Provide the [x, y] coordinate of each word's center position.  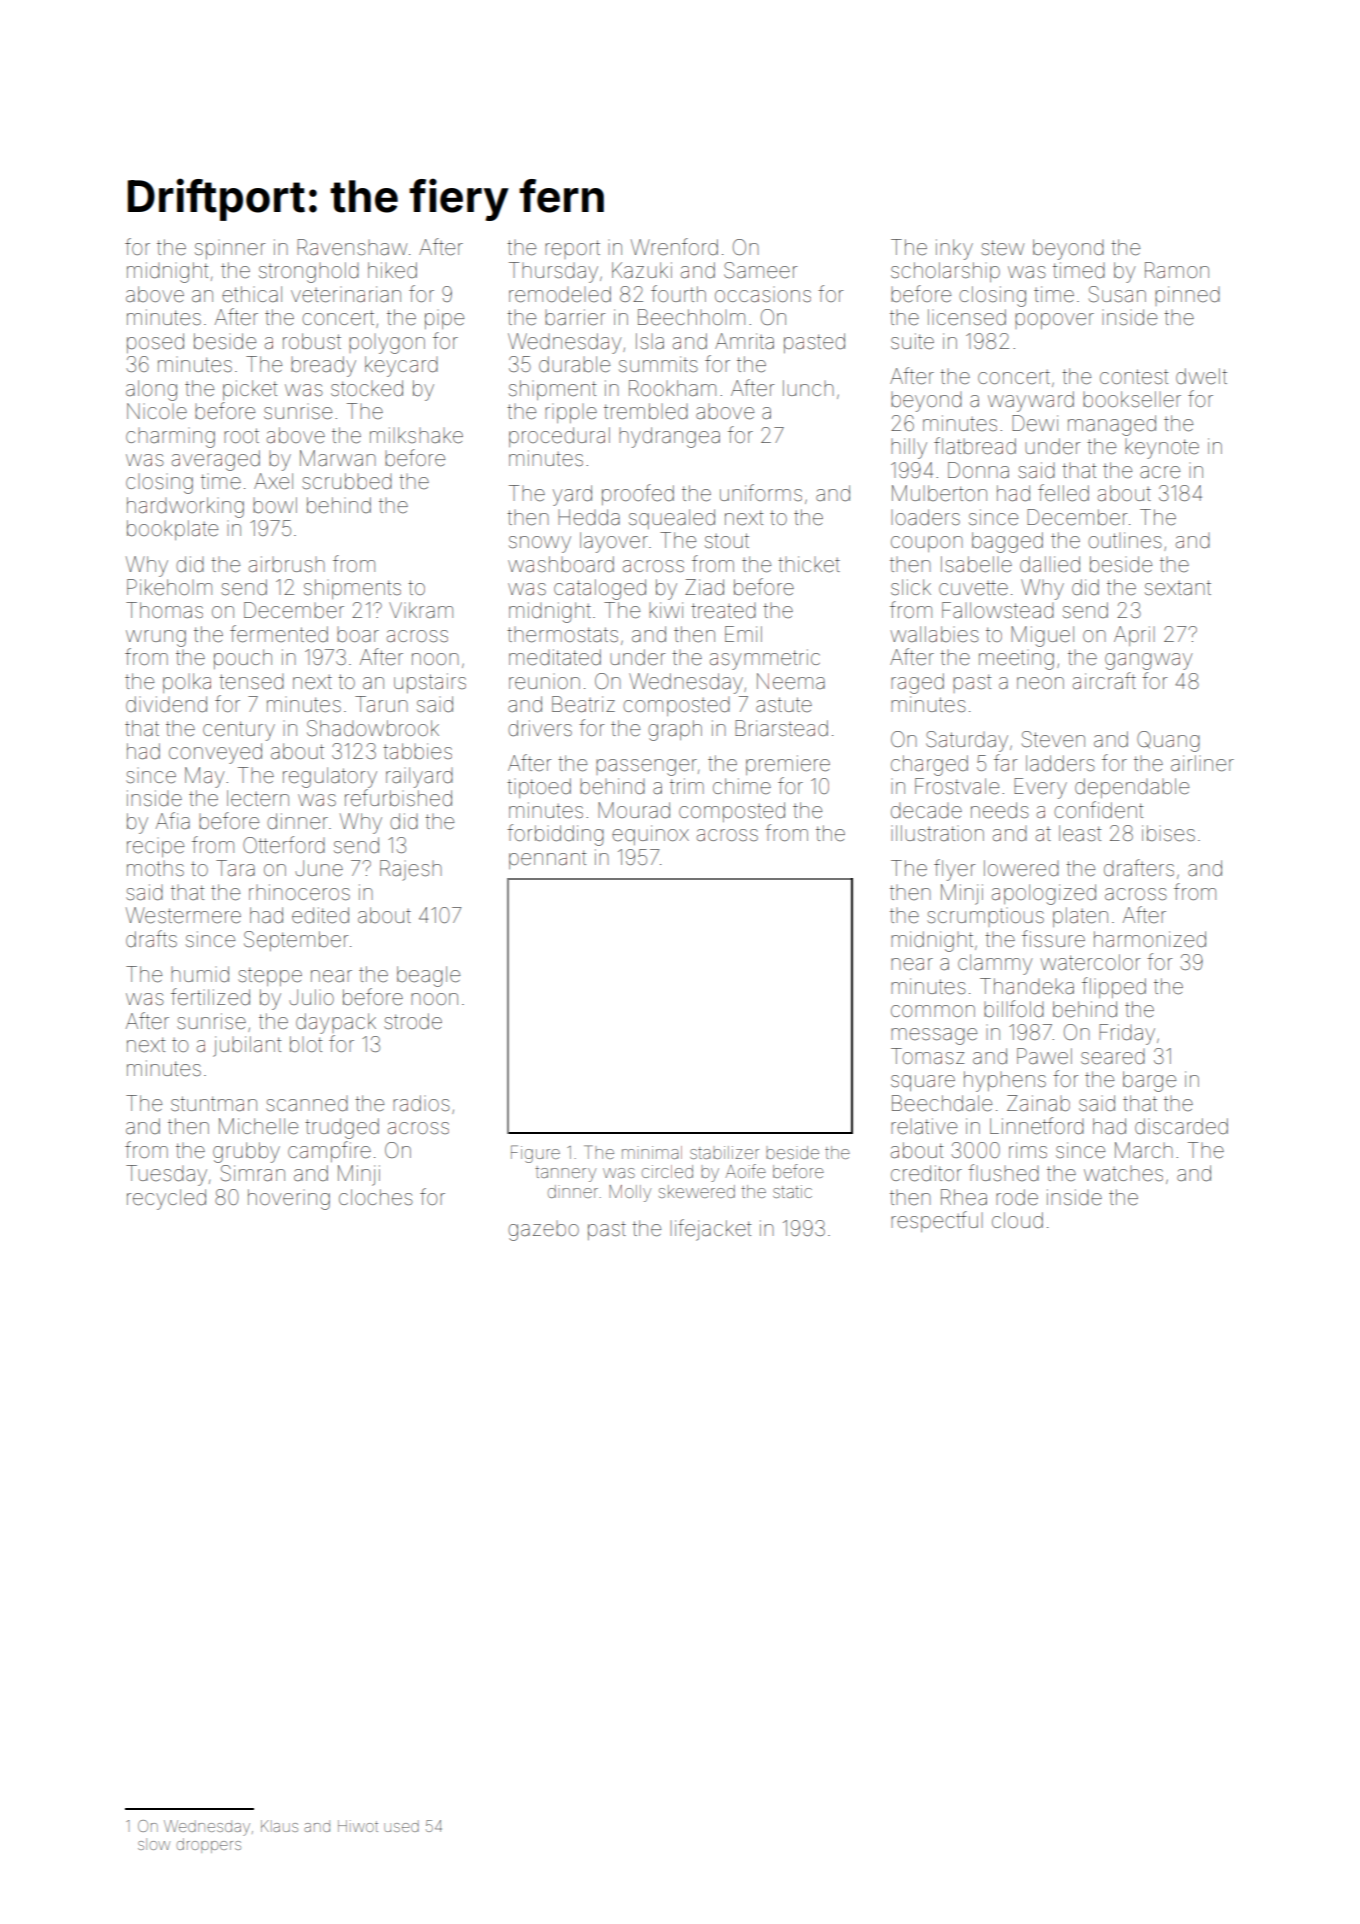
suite [912, 341]
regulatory [330, 777]
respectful [937, 1221]
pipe [444, 321]
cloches [376, 1197]
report [572, 249]
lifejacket [711, 1230]
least [1080, 833]
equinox [650, 835]
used [401, 1826]
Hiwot [358, 1826]
